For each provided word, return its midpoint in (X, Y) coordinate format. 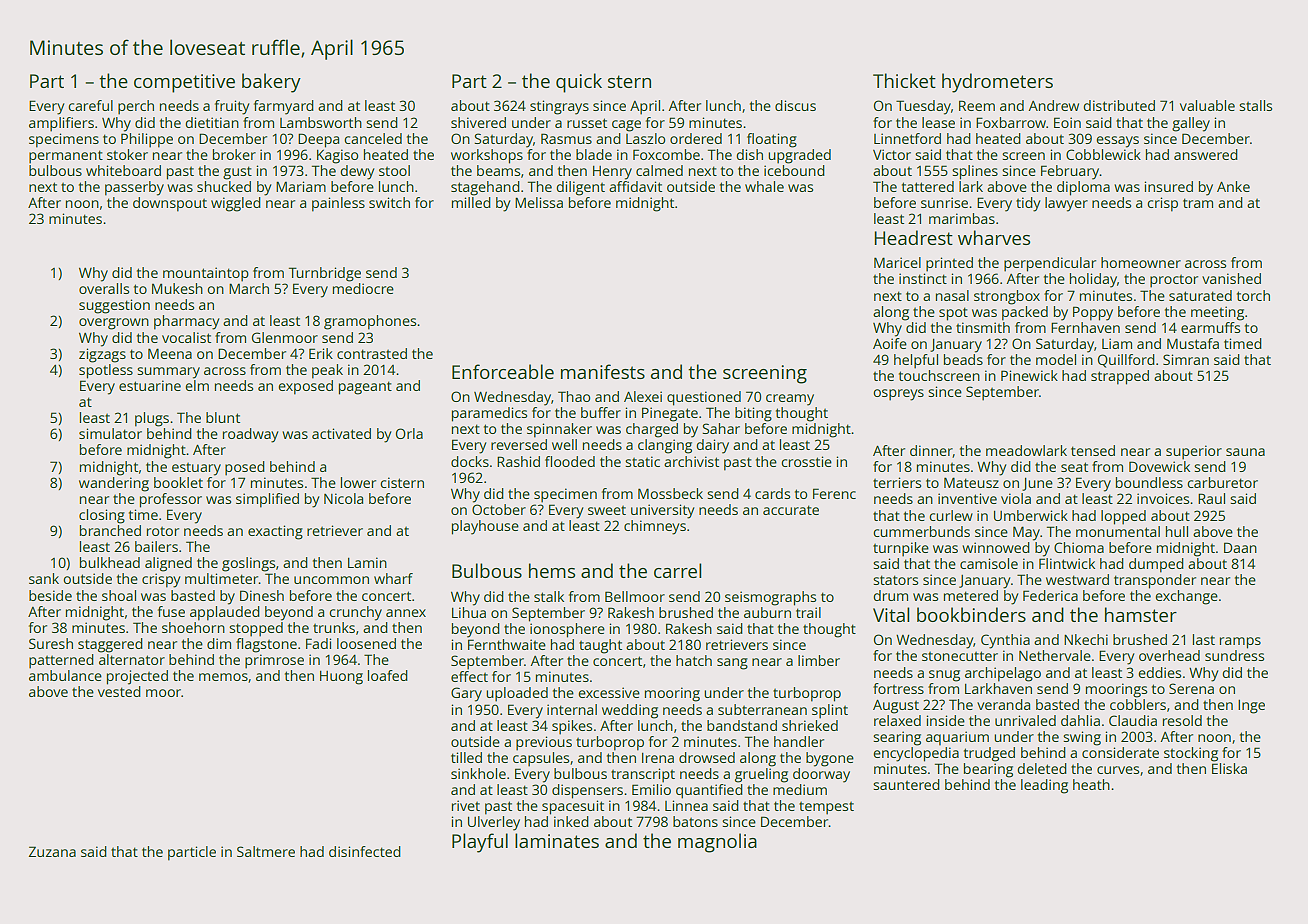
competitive (184, 83)
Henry (612, 173)
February (1070, 172)
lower (358, 482)
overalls (104, 288)
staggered (110, 645)
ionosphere (567, 630)
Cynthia (1005, 641)
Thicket (904, 80)
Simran (1186, 359)
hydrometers (997, 83)
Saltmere (266, 851)
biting (753, 414)
